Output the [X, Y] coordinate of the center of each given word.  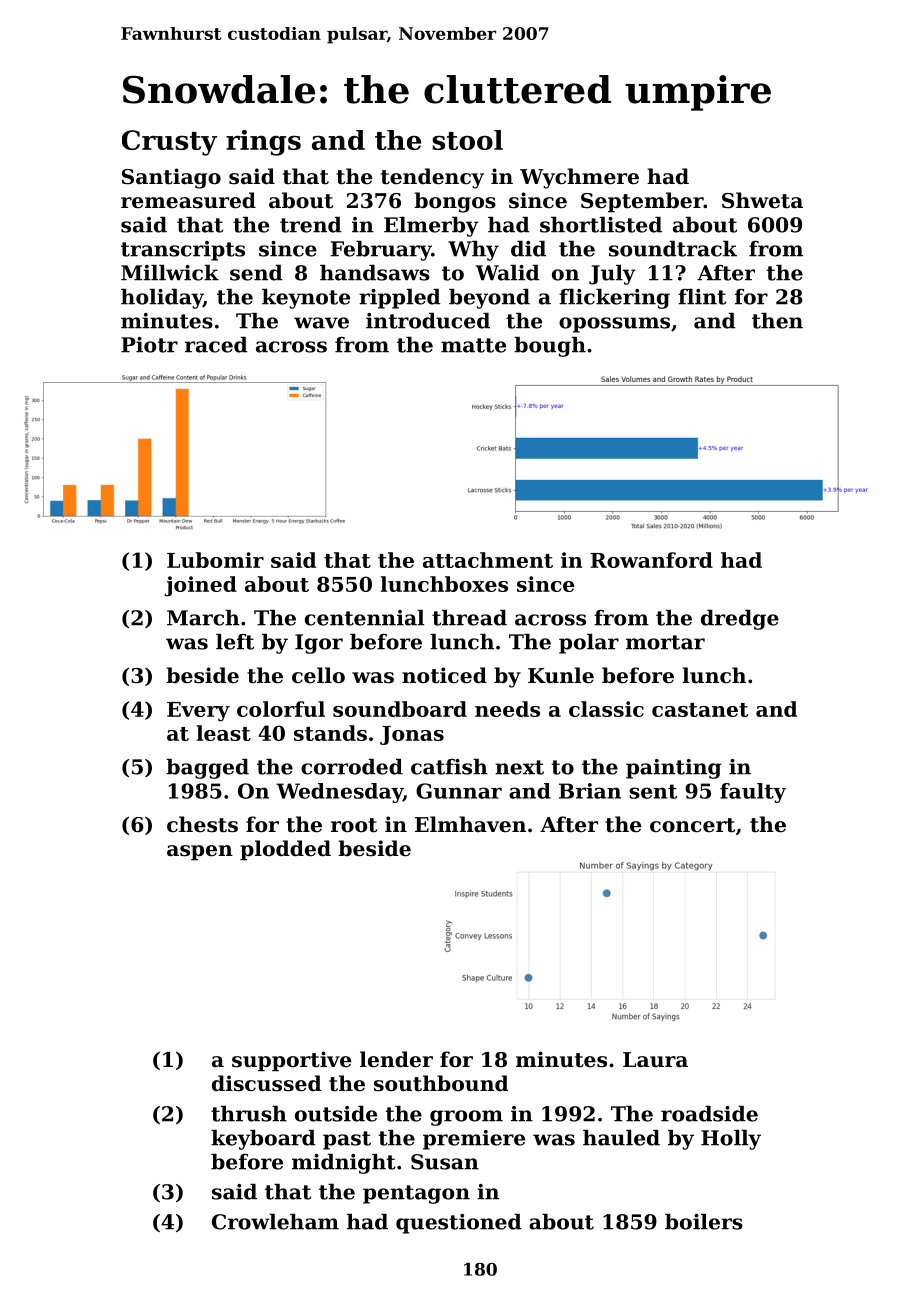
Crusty [169, 143]
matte [473, 345]
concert [692, 825]
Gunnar [459, 791]
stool [467, 140]
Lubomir [215, 560]
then [777, 321]
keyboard [263, 1140]
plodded [285, 850]
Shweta [762, 200]
